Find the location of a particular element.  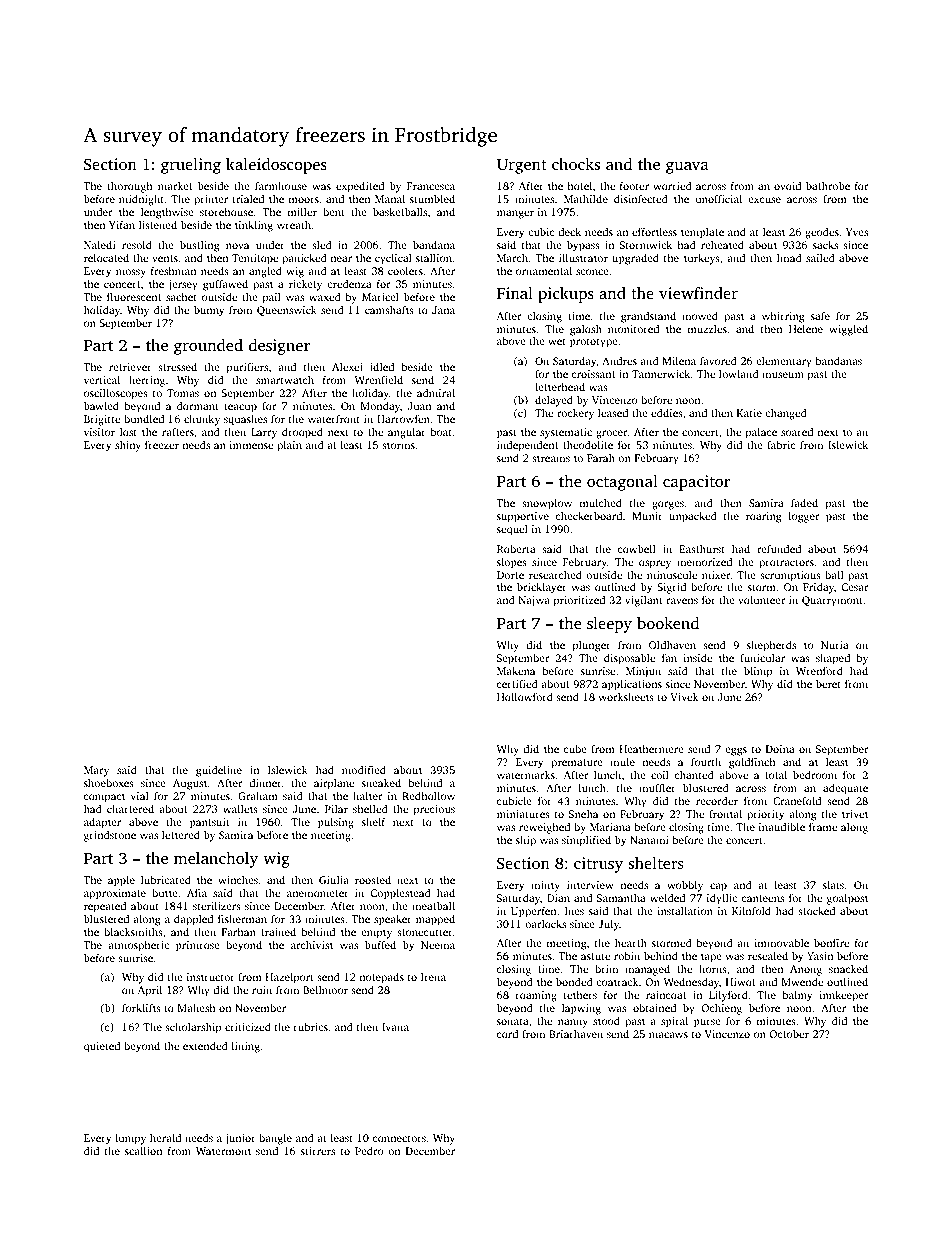

Cesar is located at coordinates (855, 587).
